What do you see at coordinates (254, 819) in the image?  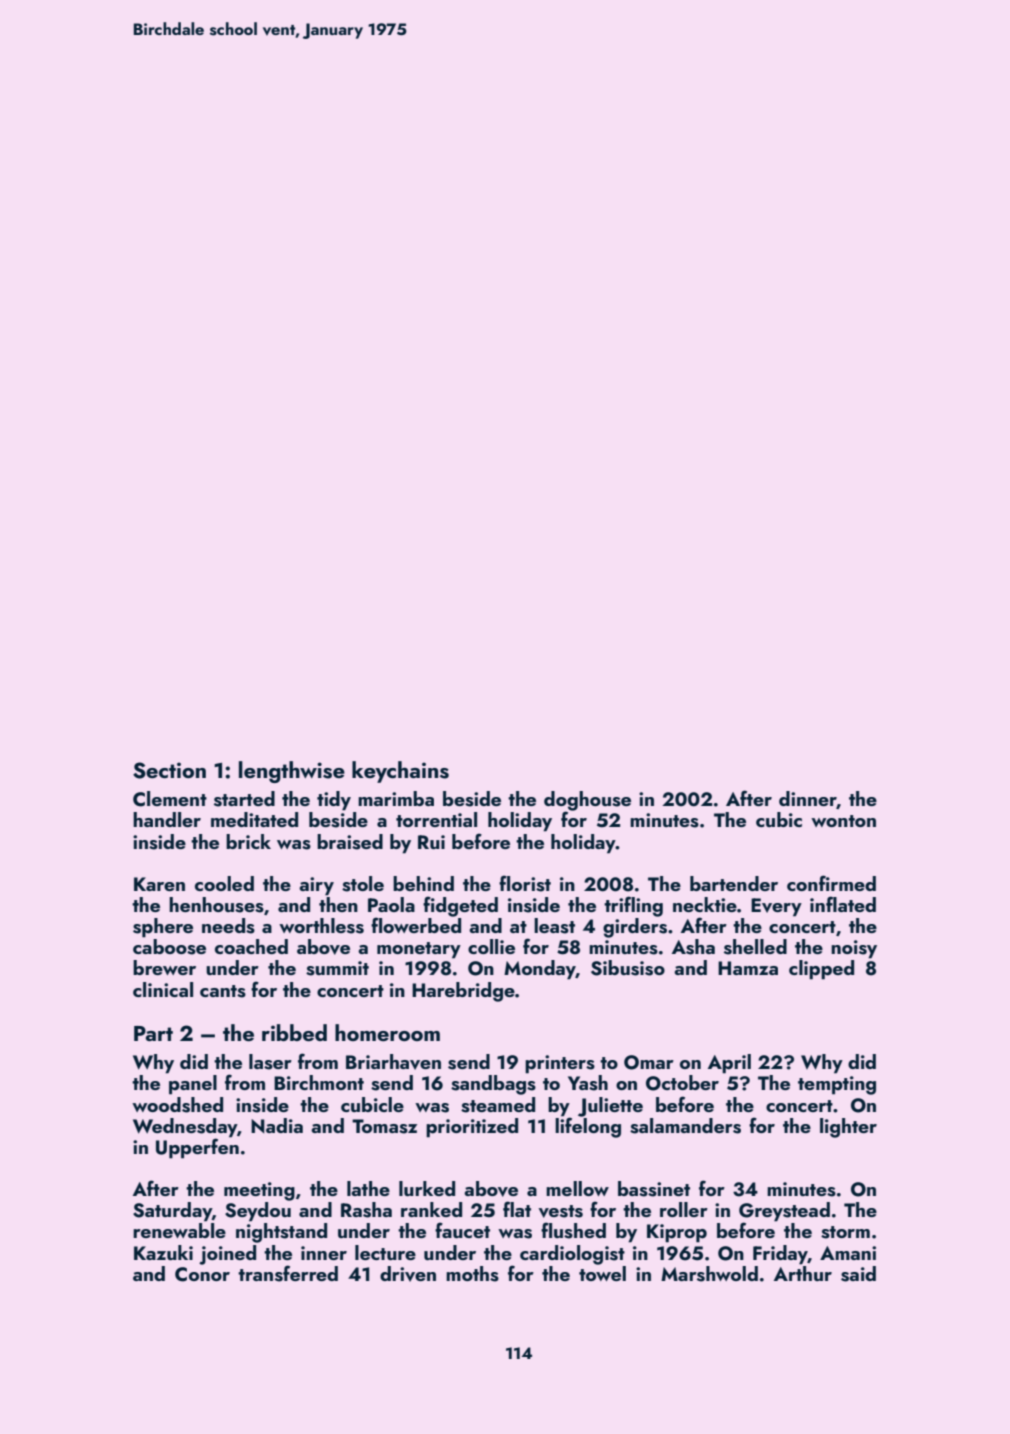 I see `meditated` at bounding box center [254, 819].
